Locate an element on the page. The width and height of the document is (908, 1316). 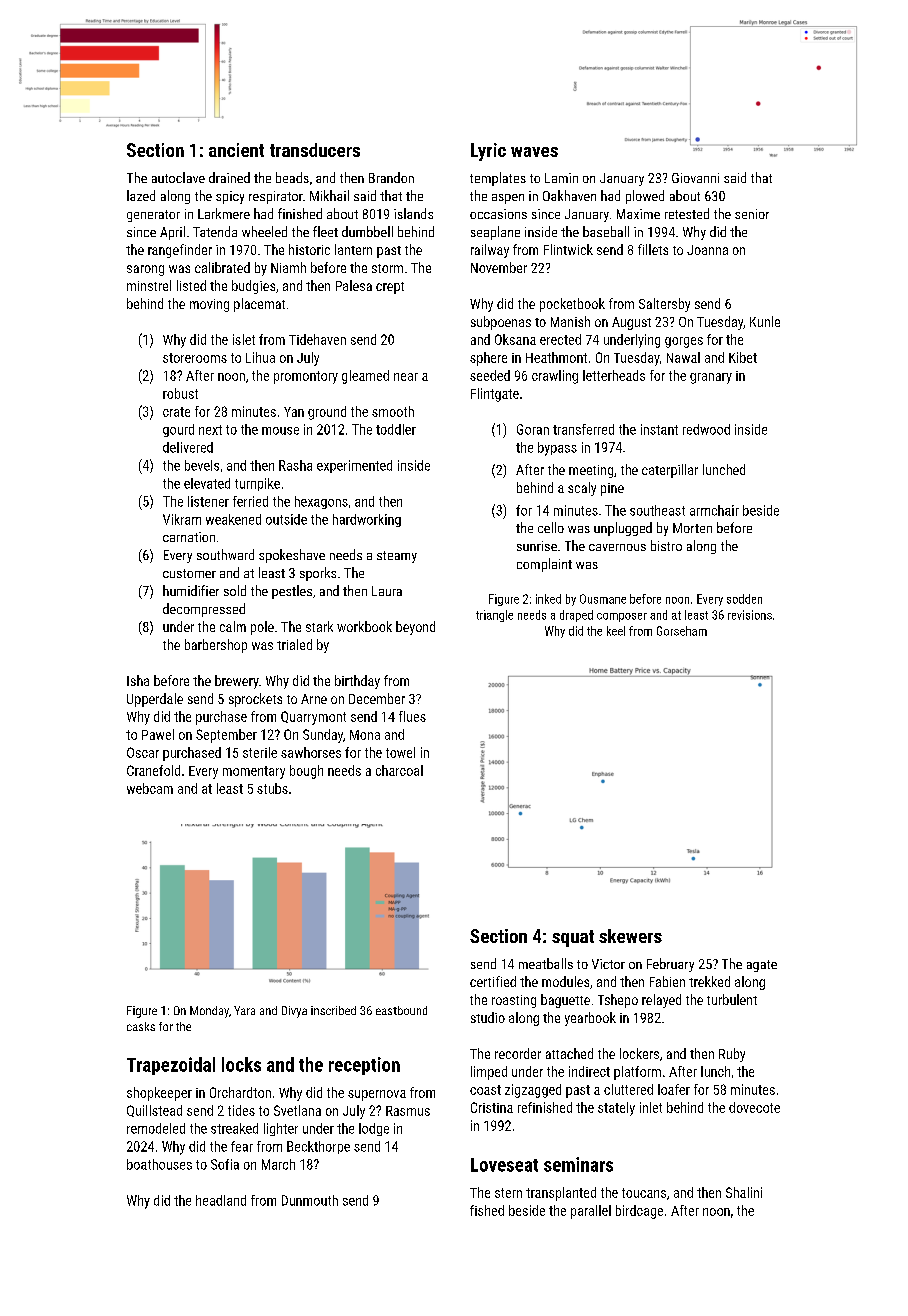
towel is located at coordinates (400, 752).
